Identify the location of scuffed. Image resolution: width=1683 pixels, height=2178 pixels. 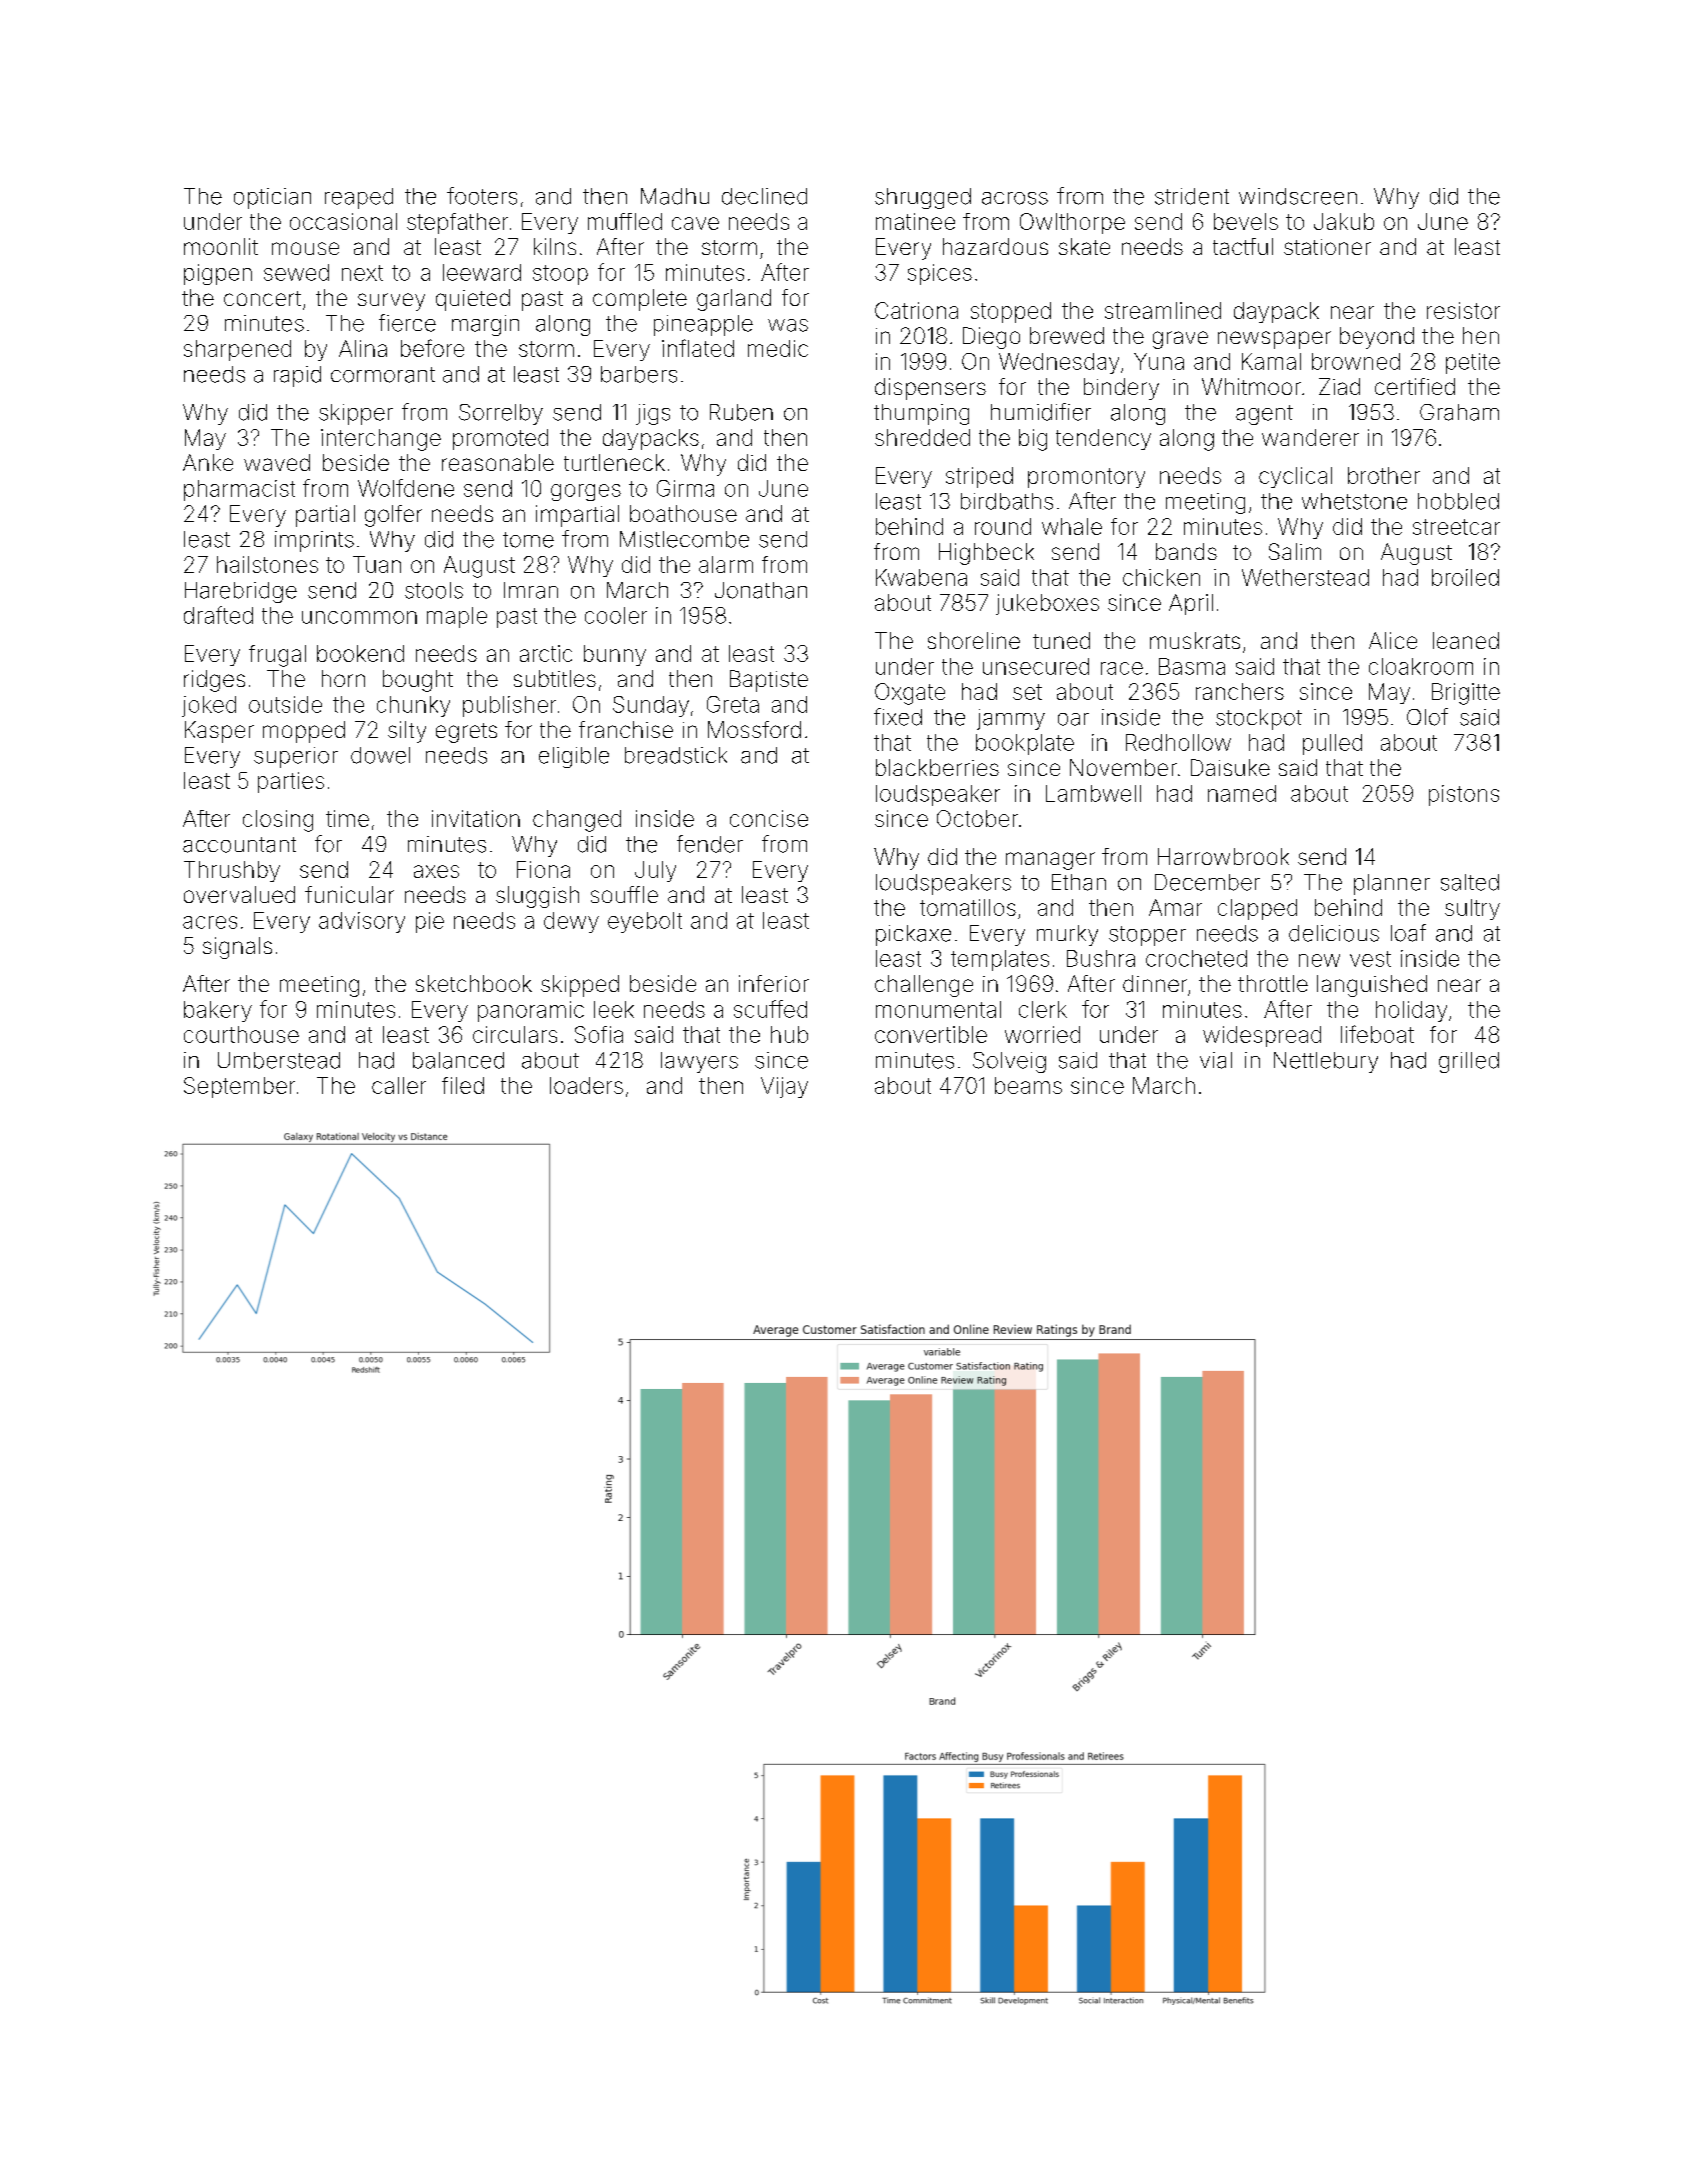
(770, 1009).
